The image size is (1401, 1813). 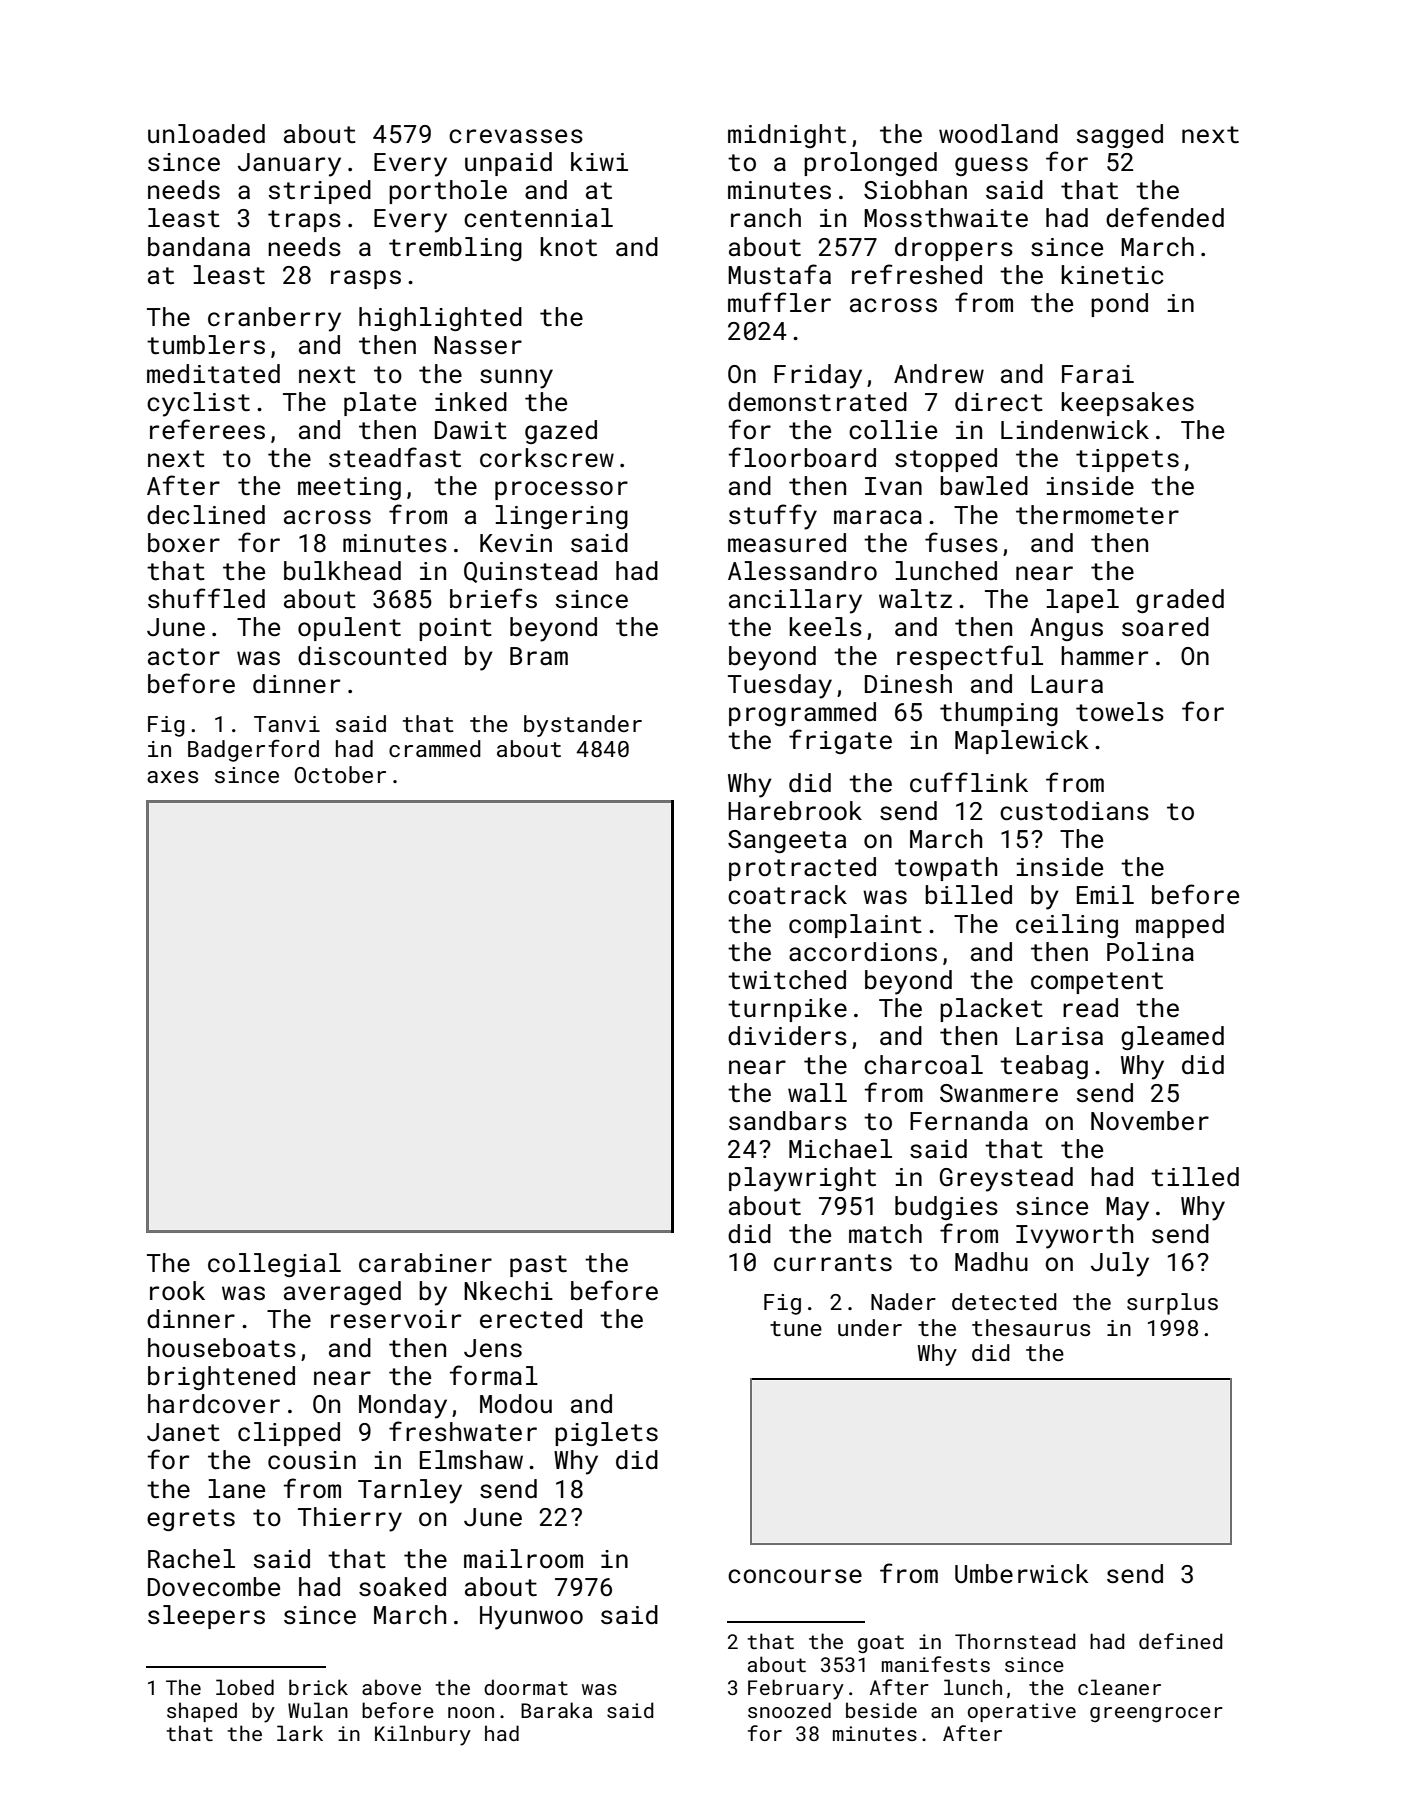 What do you see at coordinates (236, 1488) in the screenshot?
I see `lane` at bounding box center [236, 1488].
